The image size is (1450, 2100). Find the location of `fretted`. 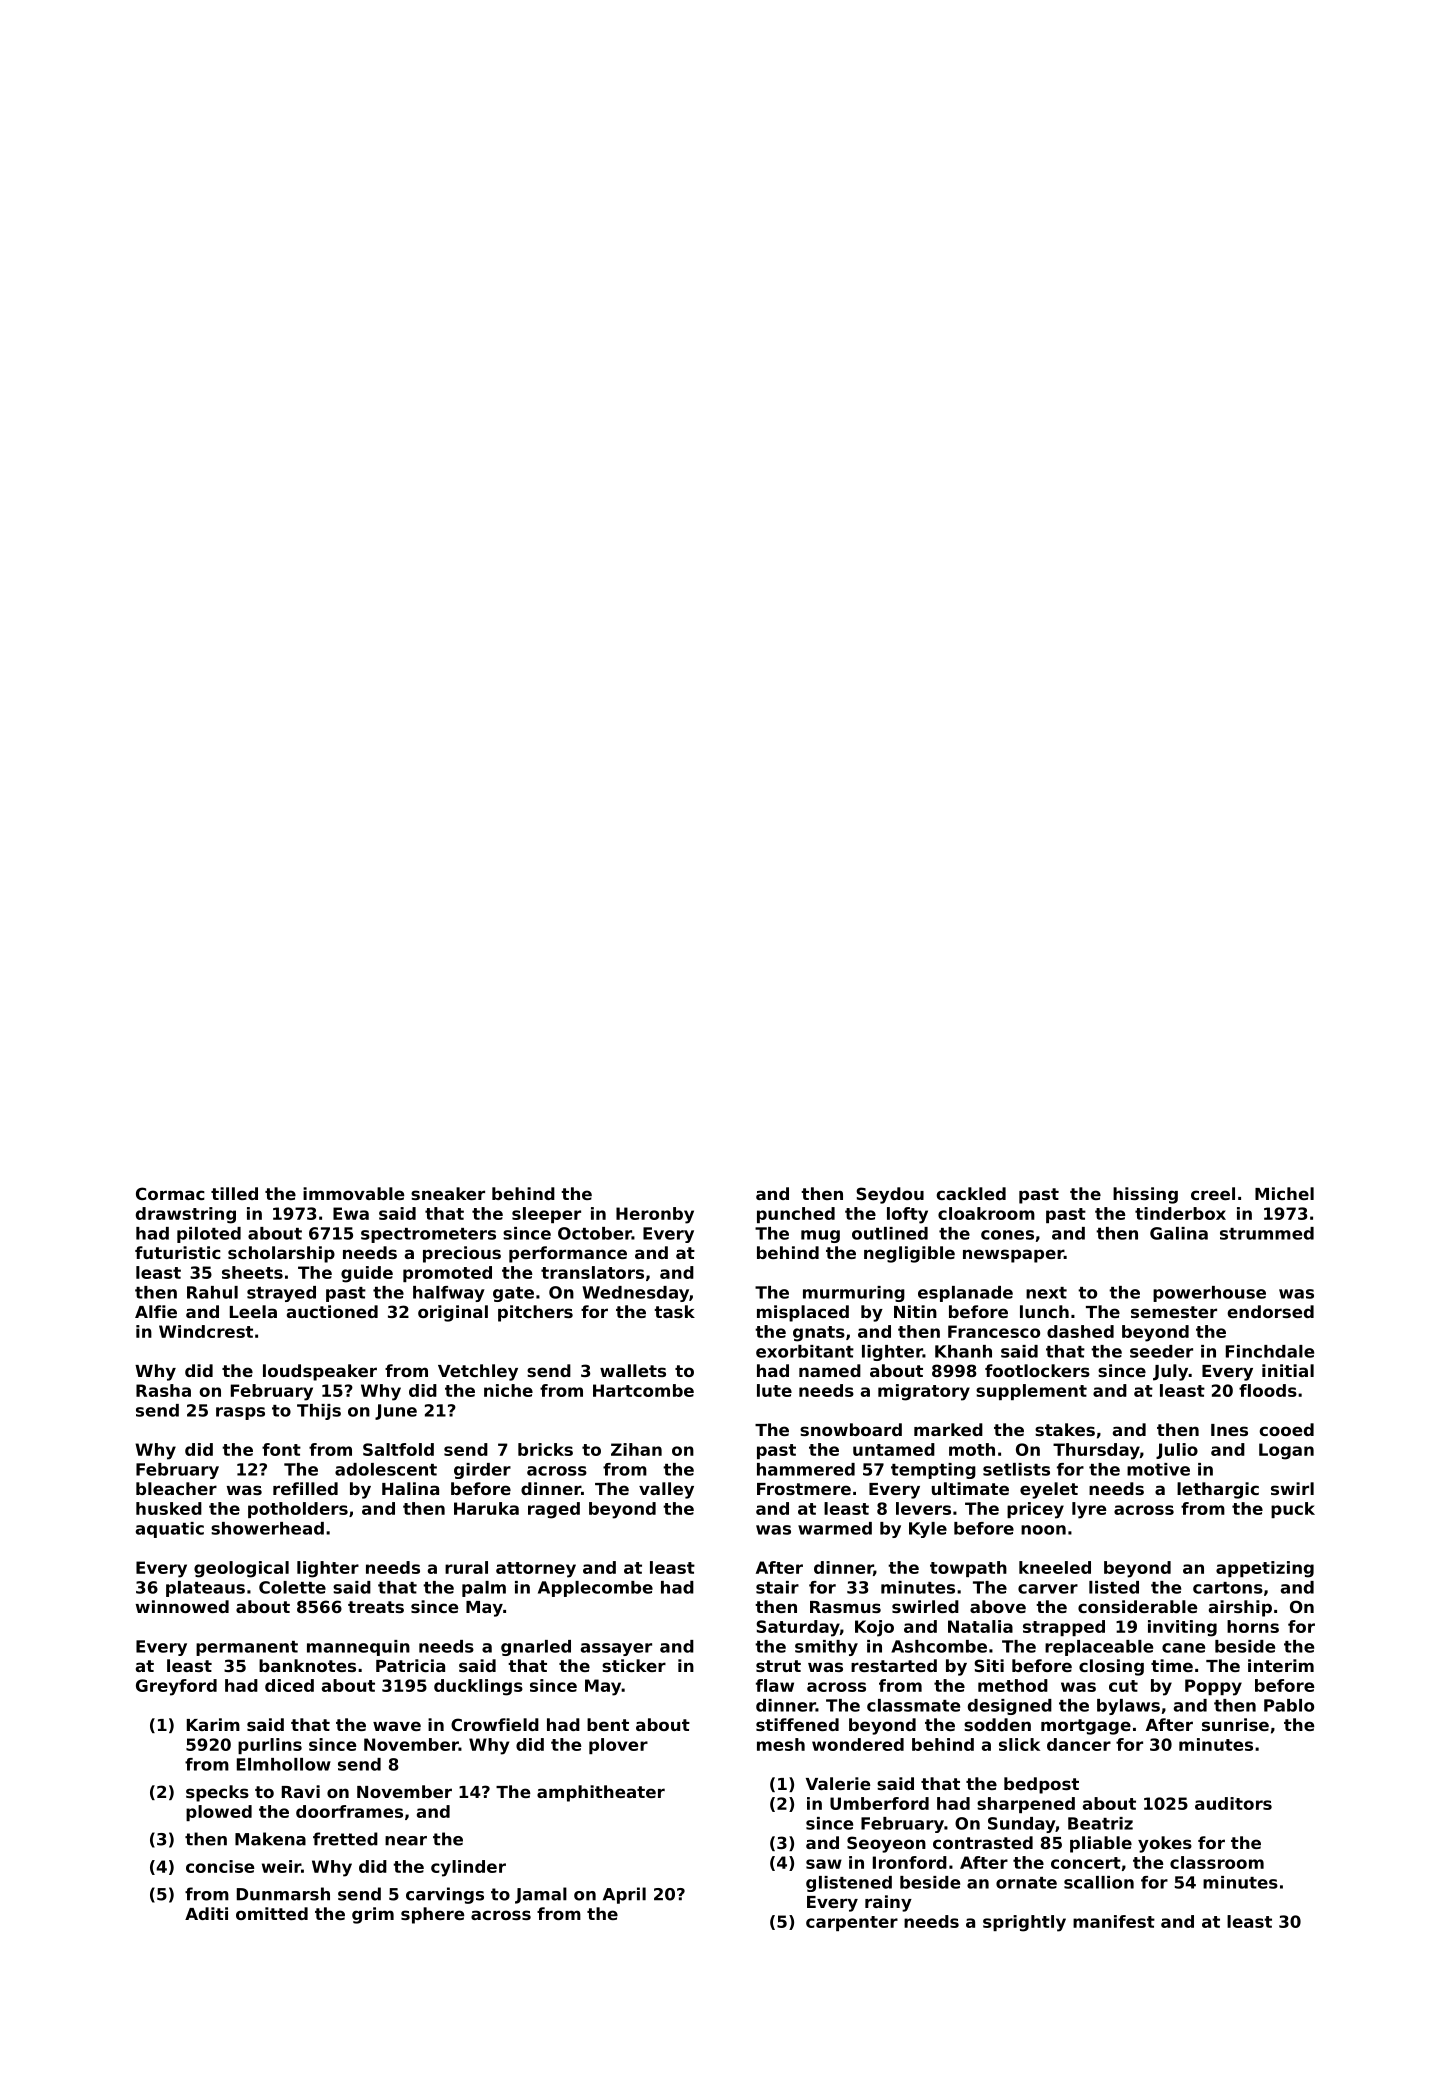

fretted is located at coordinates (345, 1839).
